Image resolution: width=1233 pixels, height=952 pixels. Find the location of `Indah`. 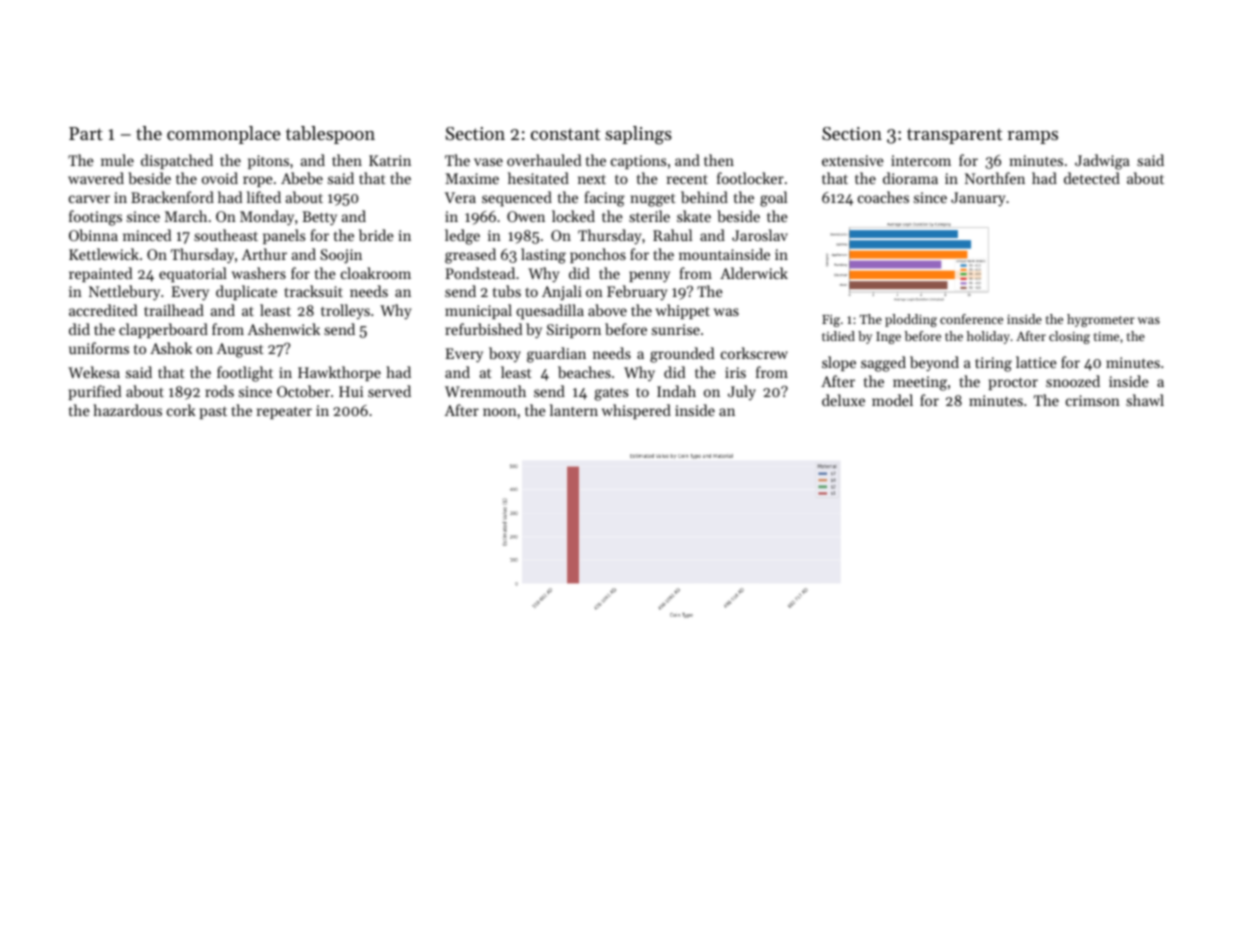

Indah is located at coordinates (676, 391).
